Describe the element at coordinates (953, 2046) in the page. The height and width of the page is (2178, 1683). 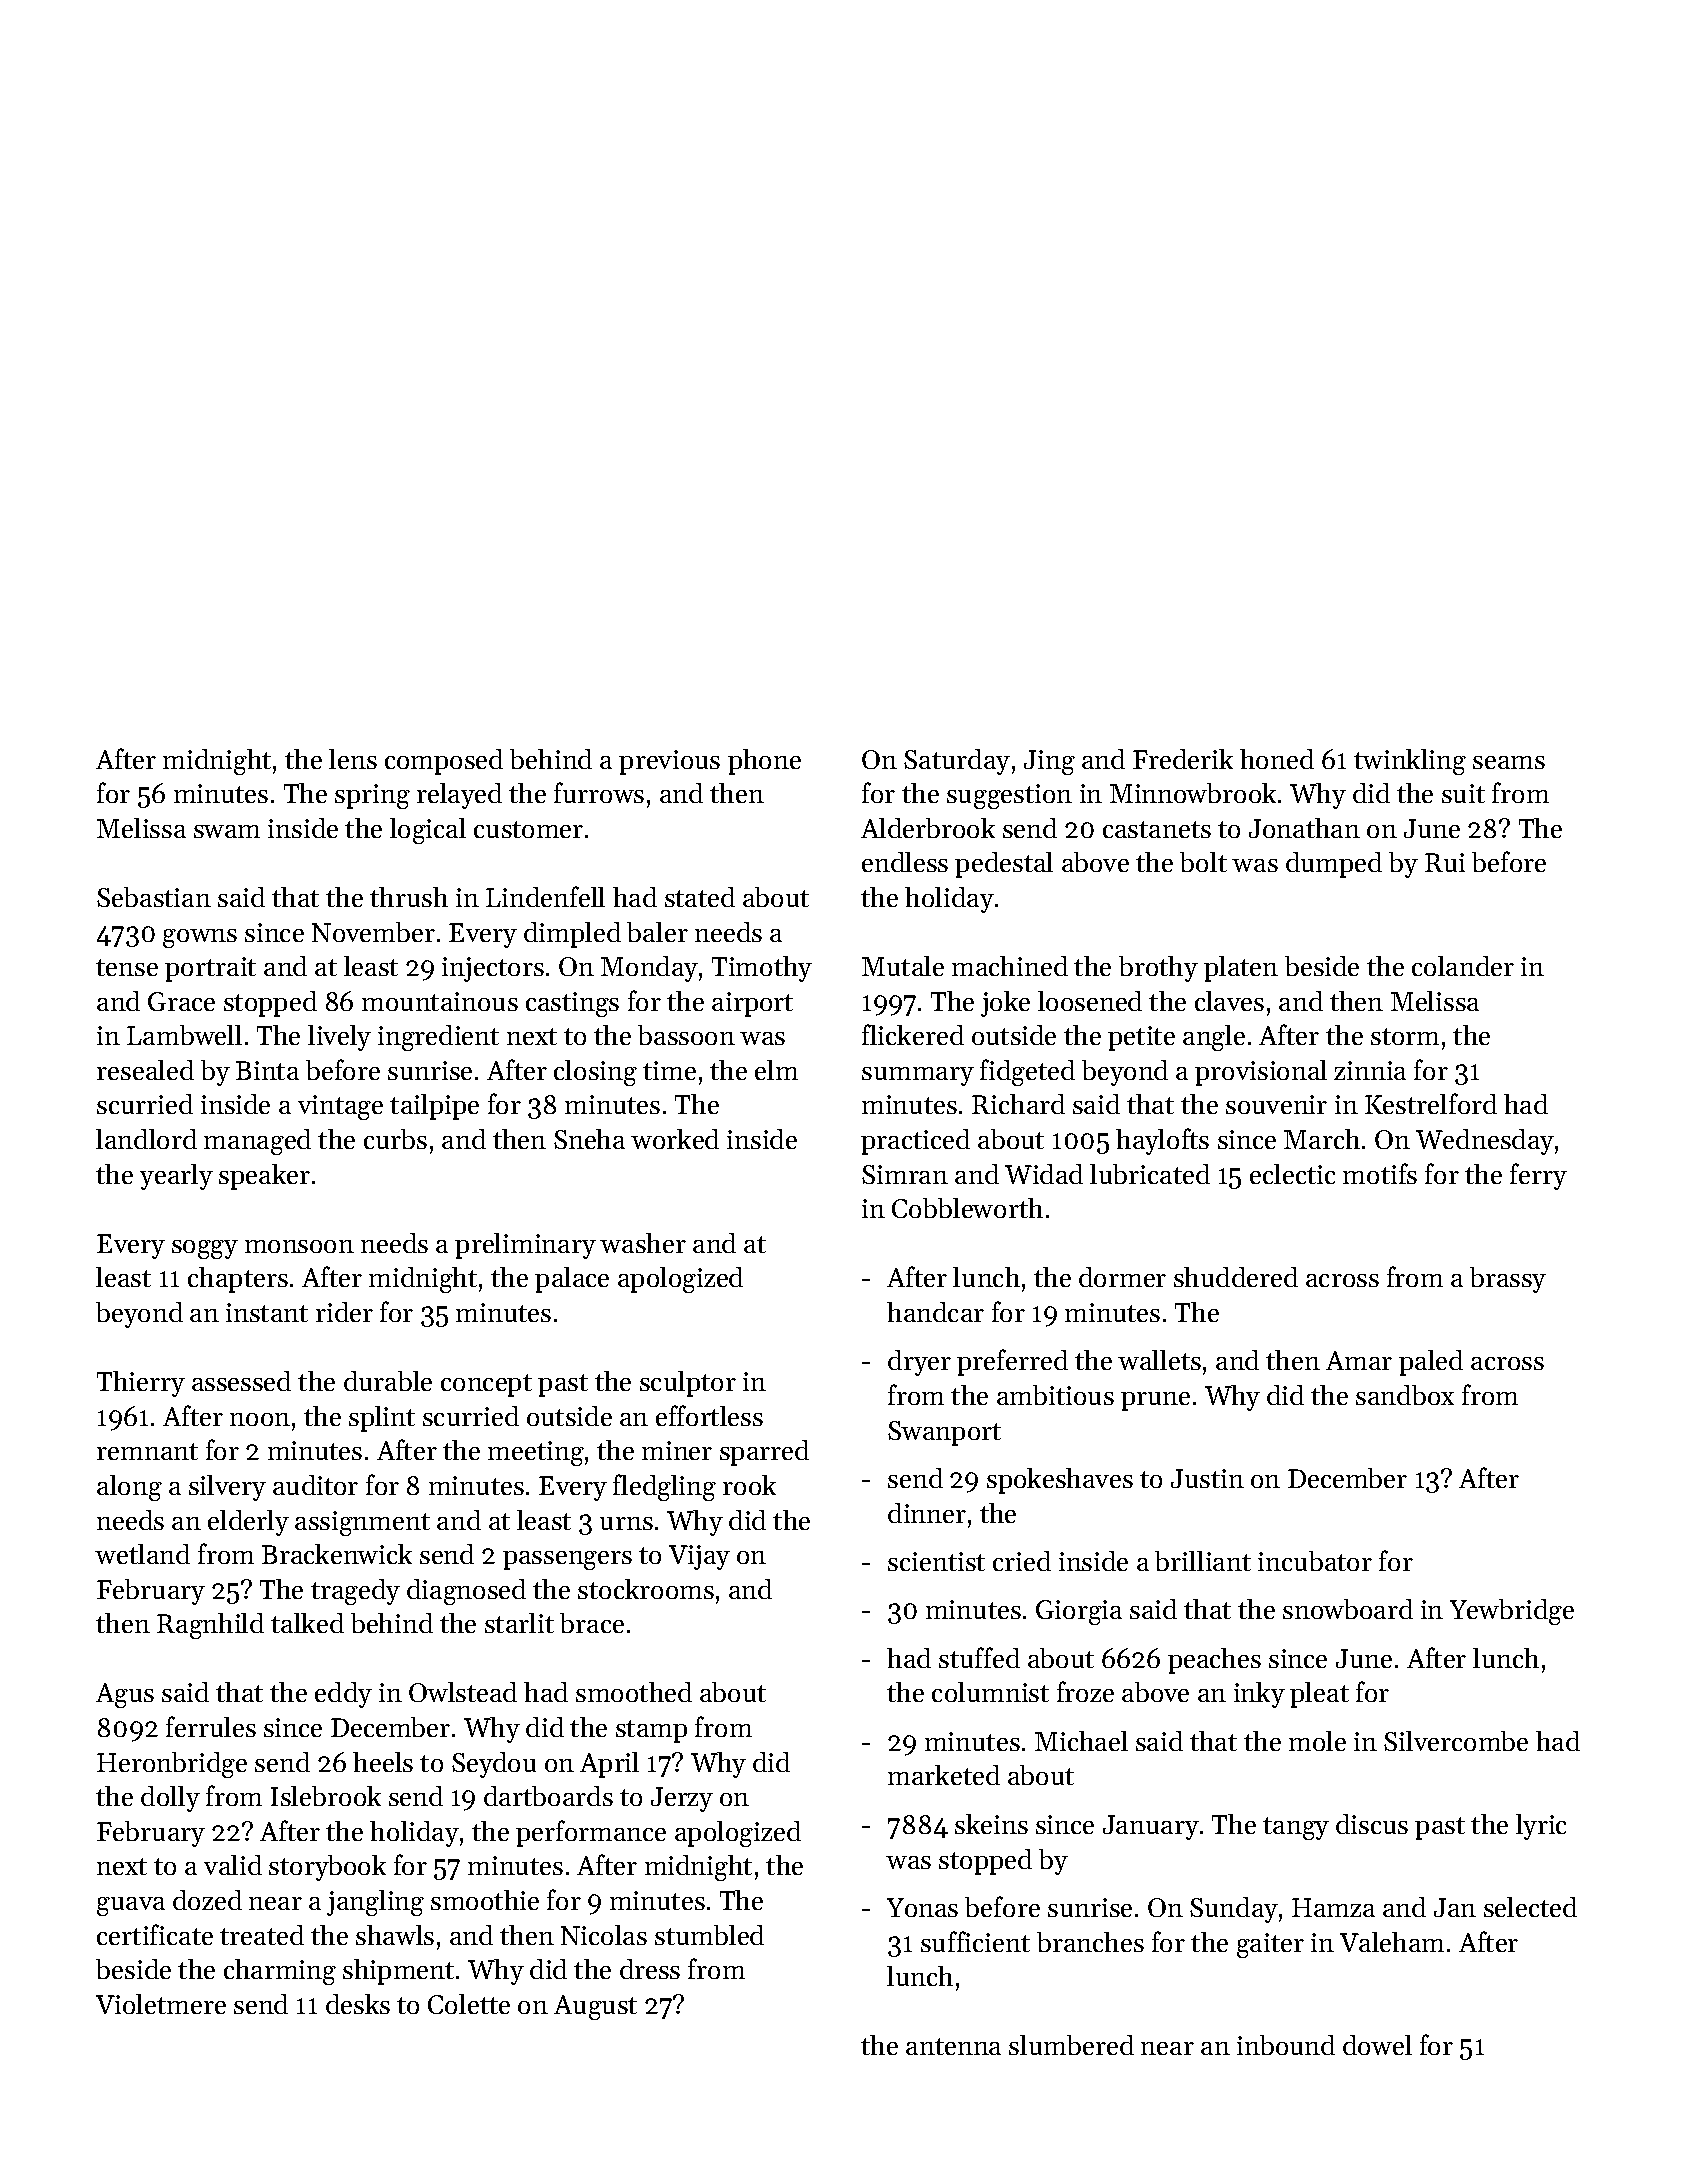
I see `antenna` at that location.
